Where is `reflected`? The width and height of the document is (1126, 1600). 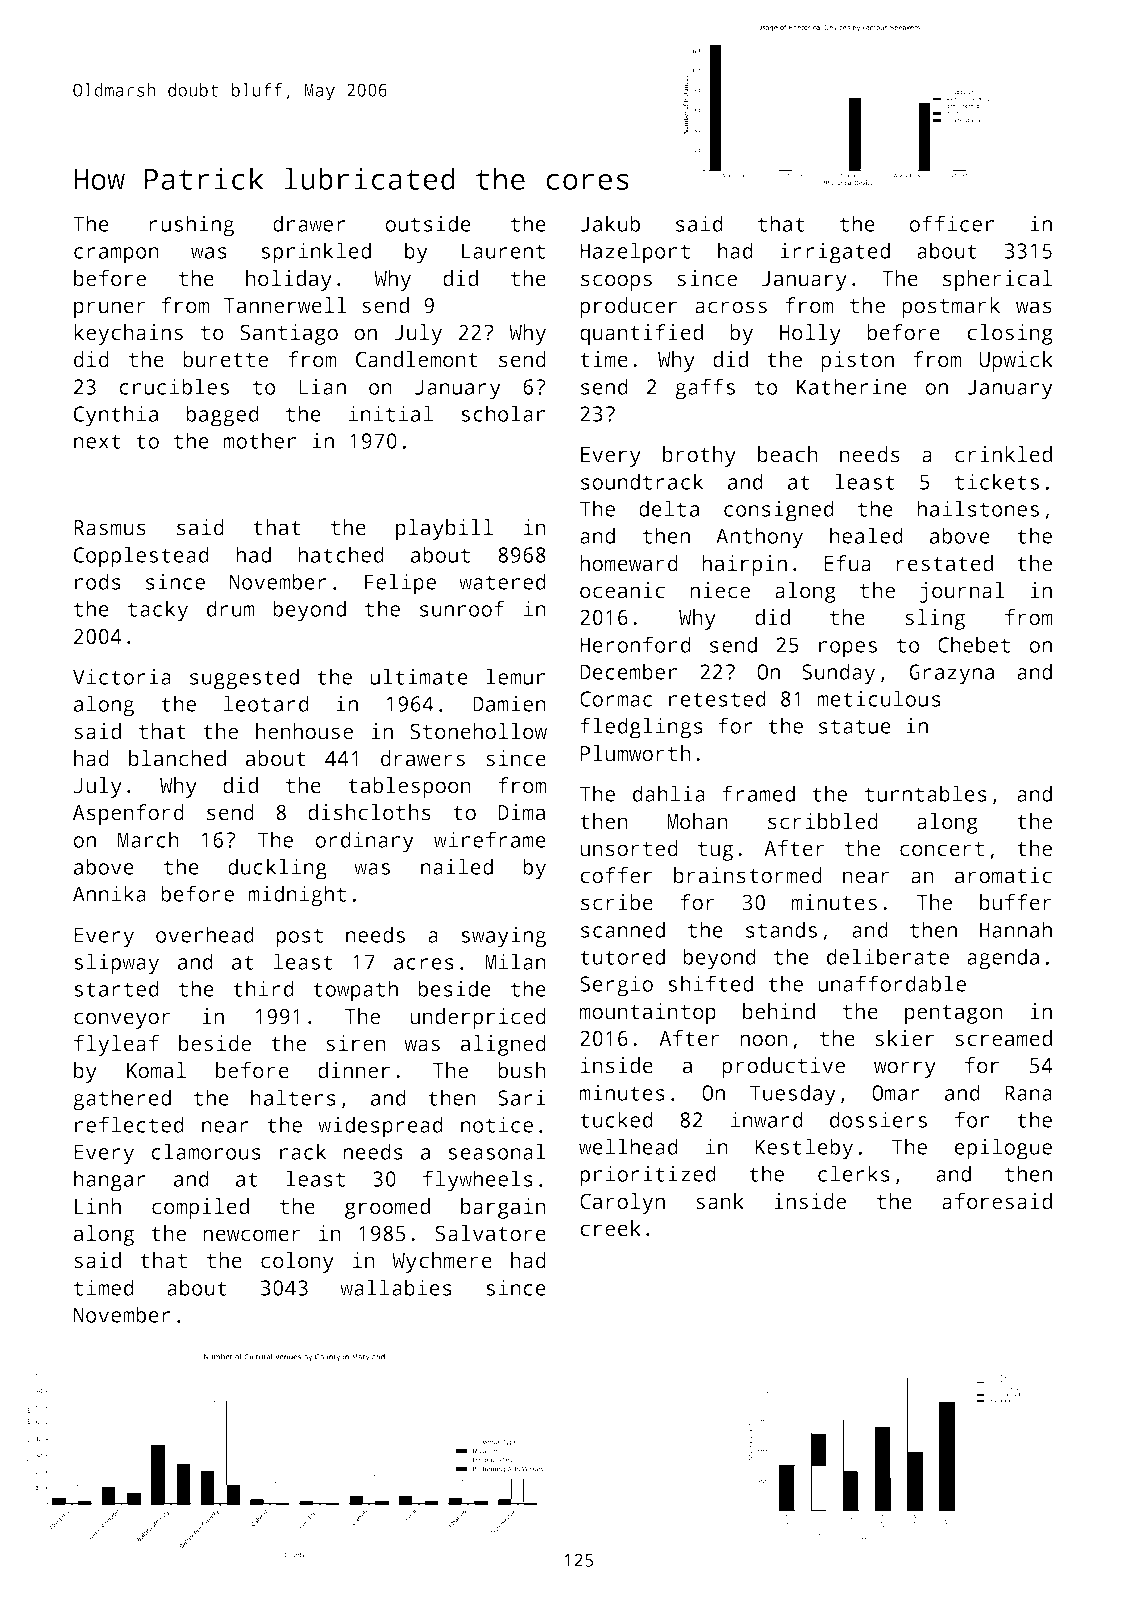 reflected is located at coordinates (129, 1124).
